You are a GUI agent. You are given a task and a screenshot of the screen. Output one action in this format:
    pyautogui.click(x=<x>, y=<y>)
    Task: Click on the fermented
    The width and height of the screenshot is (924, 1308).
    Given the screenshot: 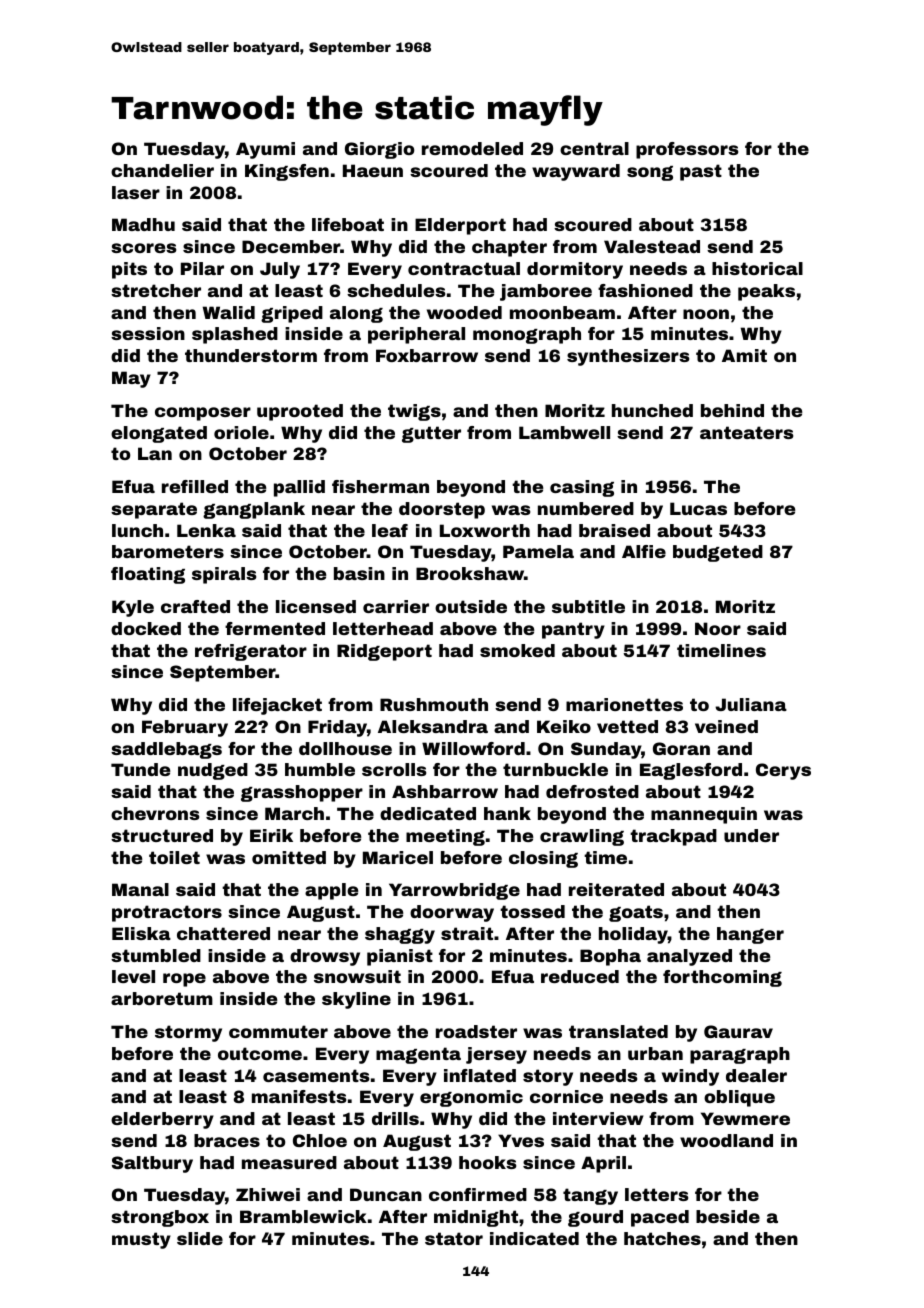 What is the action you would take?
    pyautogui.click(x=275, y=628)
